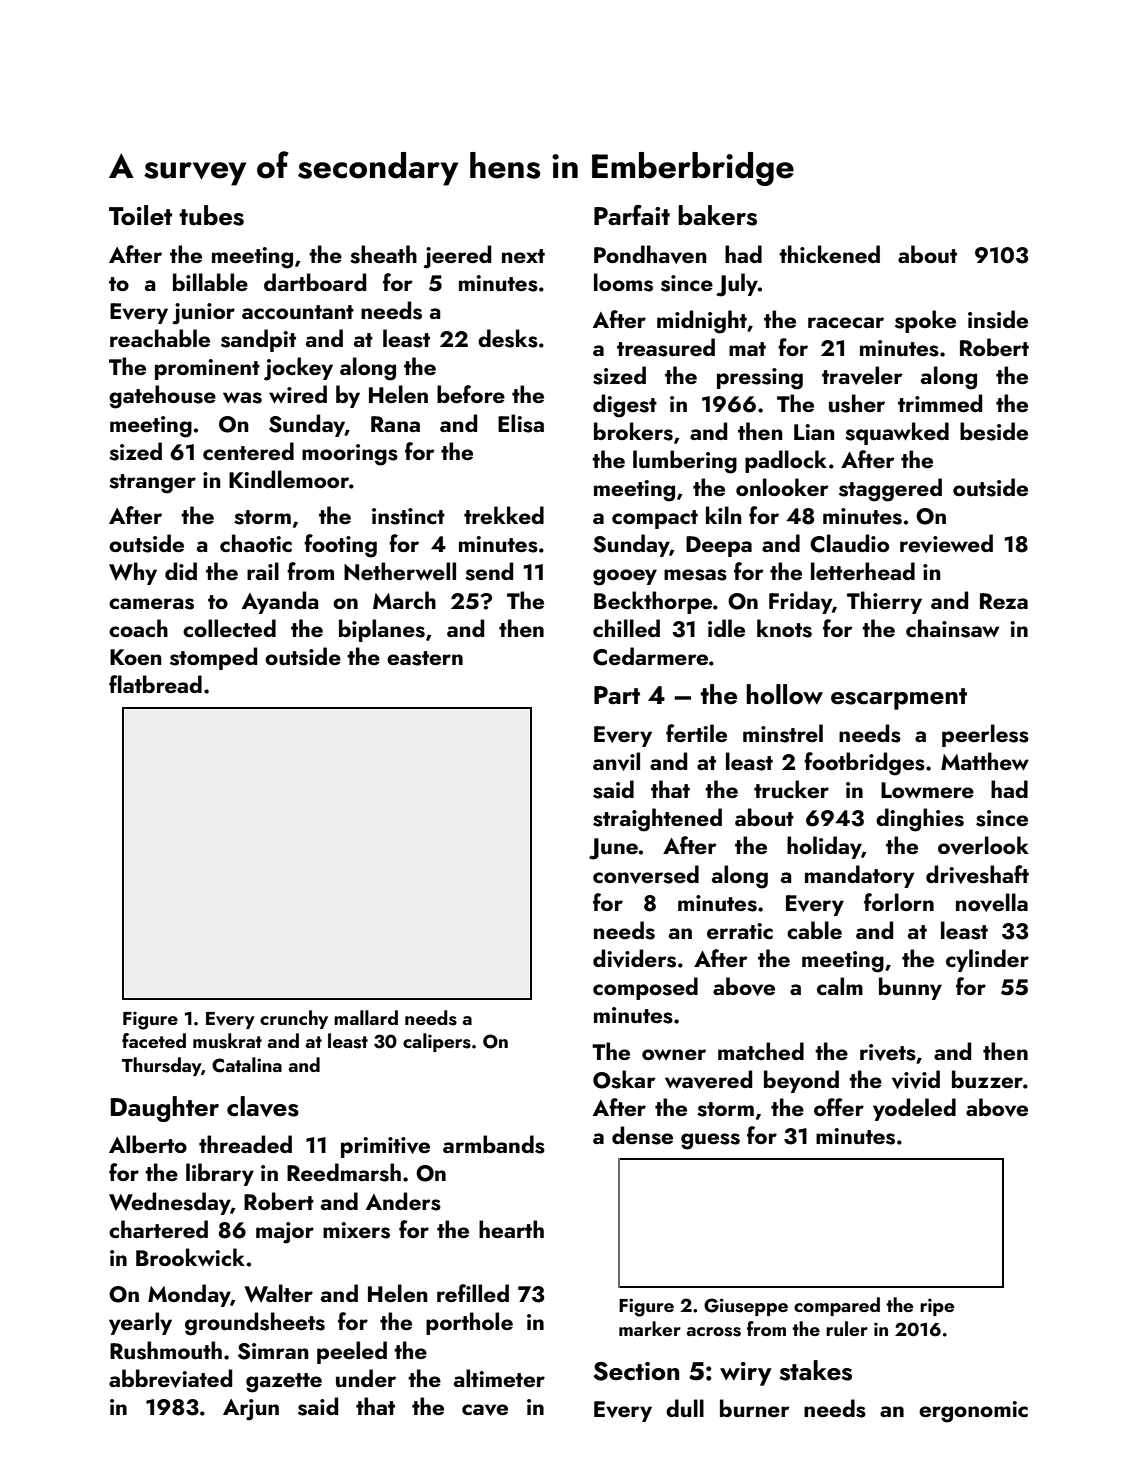 This screenshot has height=1472, width=1138. Describe the element at coordinates (485, 1410) in the screenshot. I see `cave` at that location.
